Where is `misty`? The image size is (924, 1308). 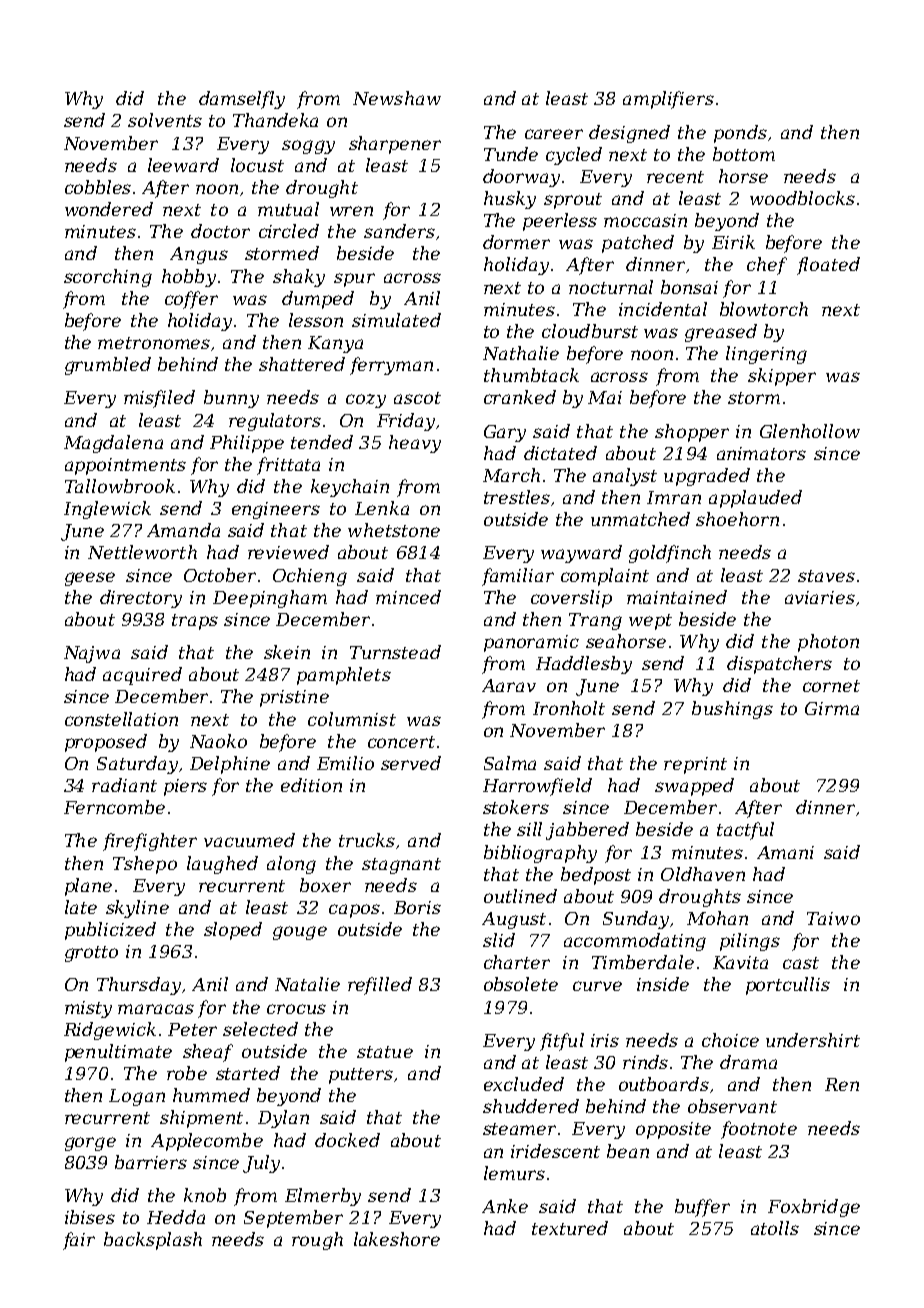 misty is located at coordinates (88, 1009).
